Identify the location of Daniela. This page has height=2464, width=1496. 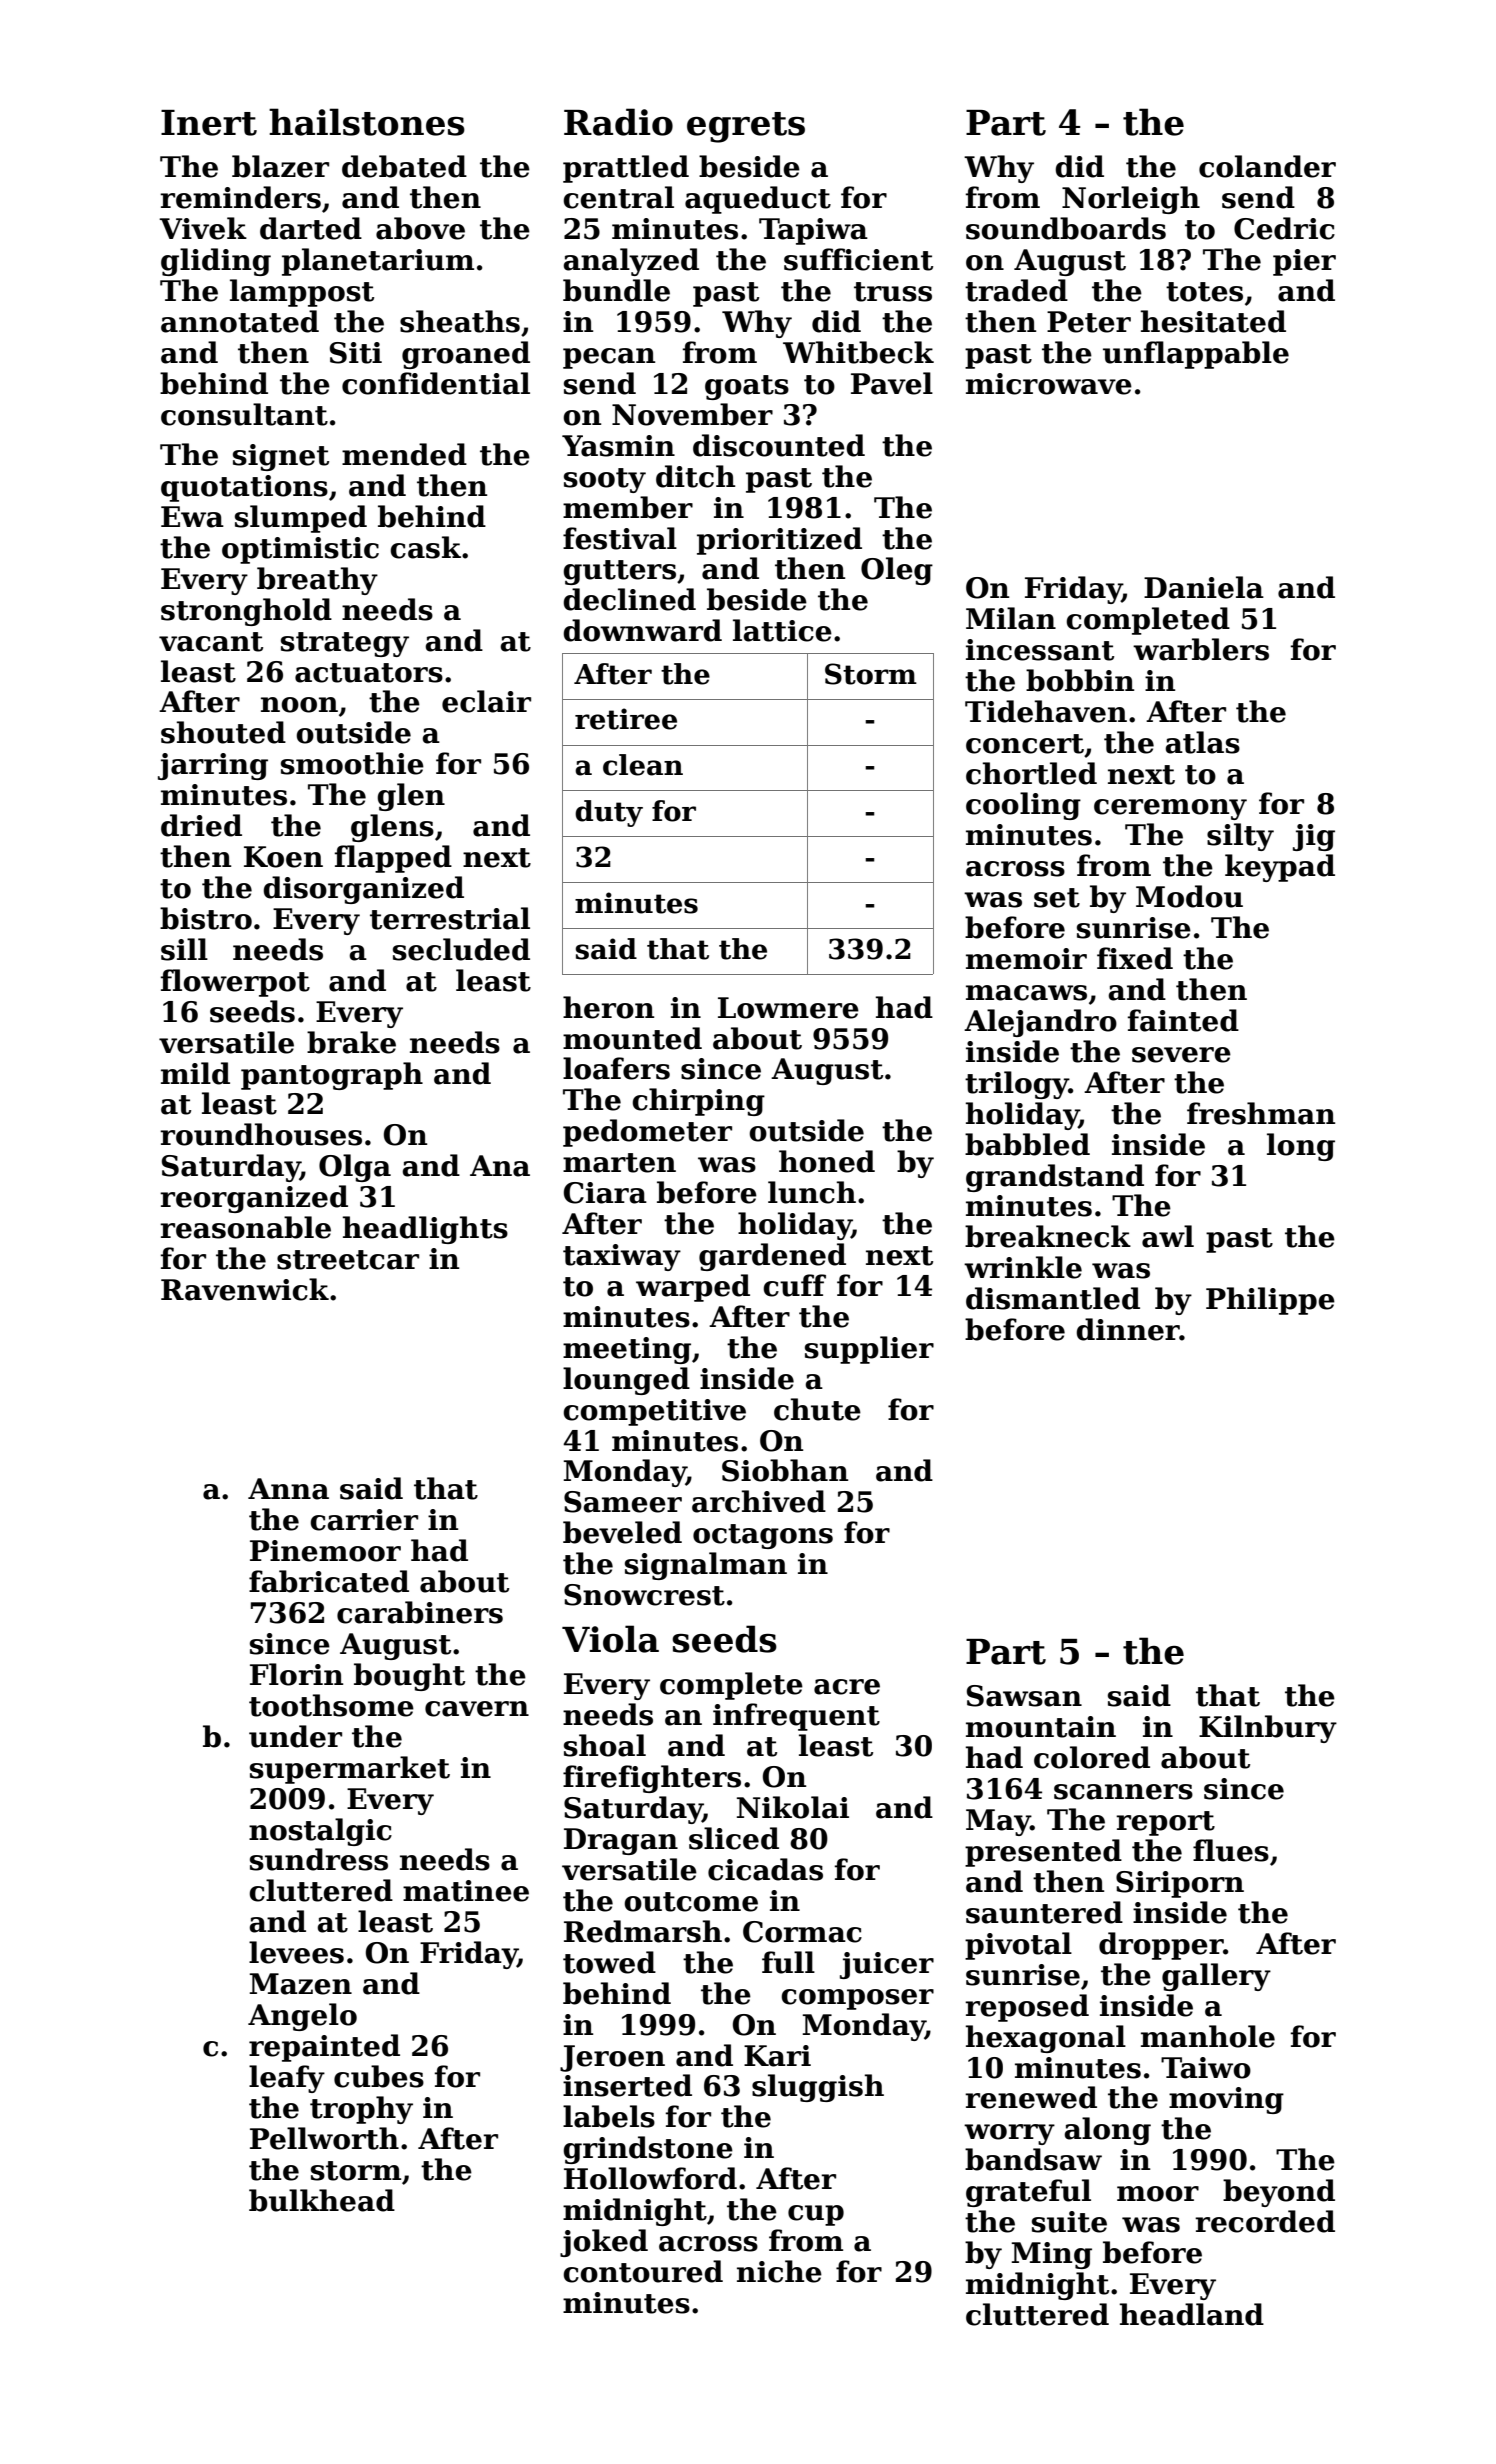
(1204, 587).
